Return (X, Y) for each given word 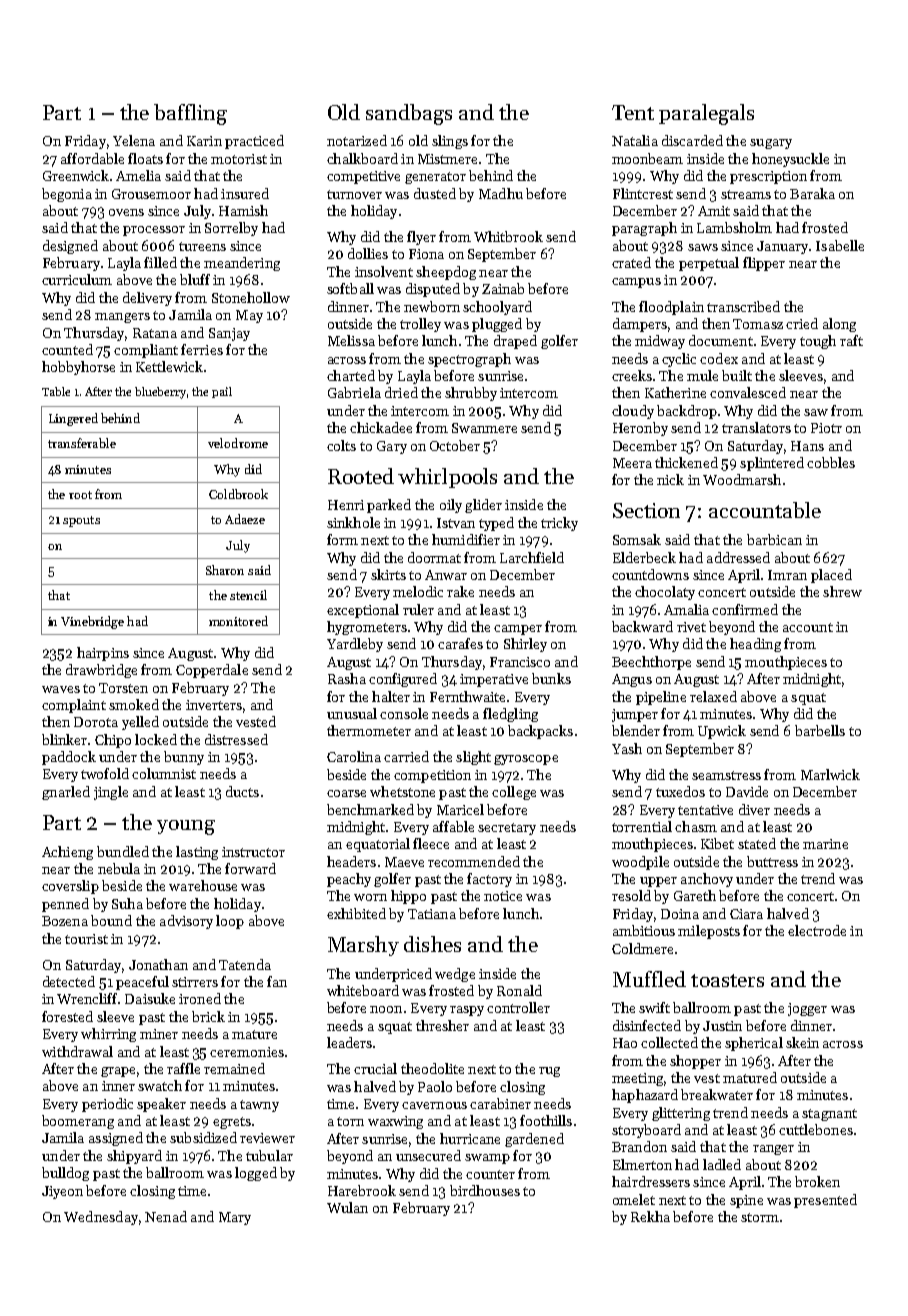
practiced (254, 142)
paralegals (706, 114)
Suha (127, 903)
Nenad (166, 1216)
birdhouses (485, 1190)
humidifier (466, 539)
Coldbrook (238, 494)
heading (755, 645)
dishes (432, 944)
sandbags (409, 114)
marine (825, 844)
